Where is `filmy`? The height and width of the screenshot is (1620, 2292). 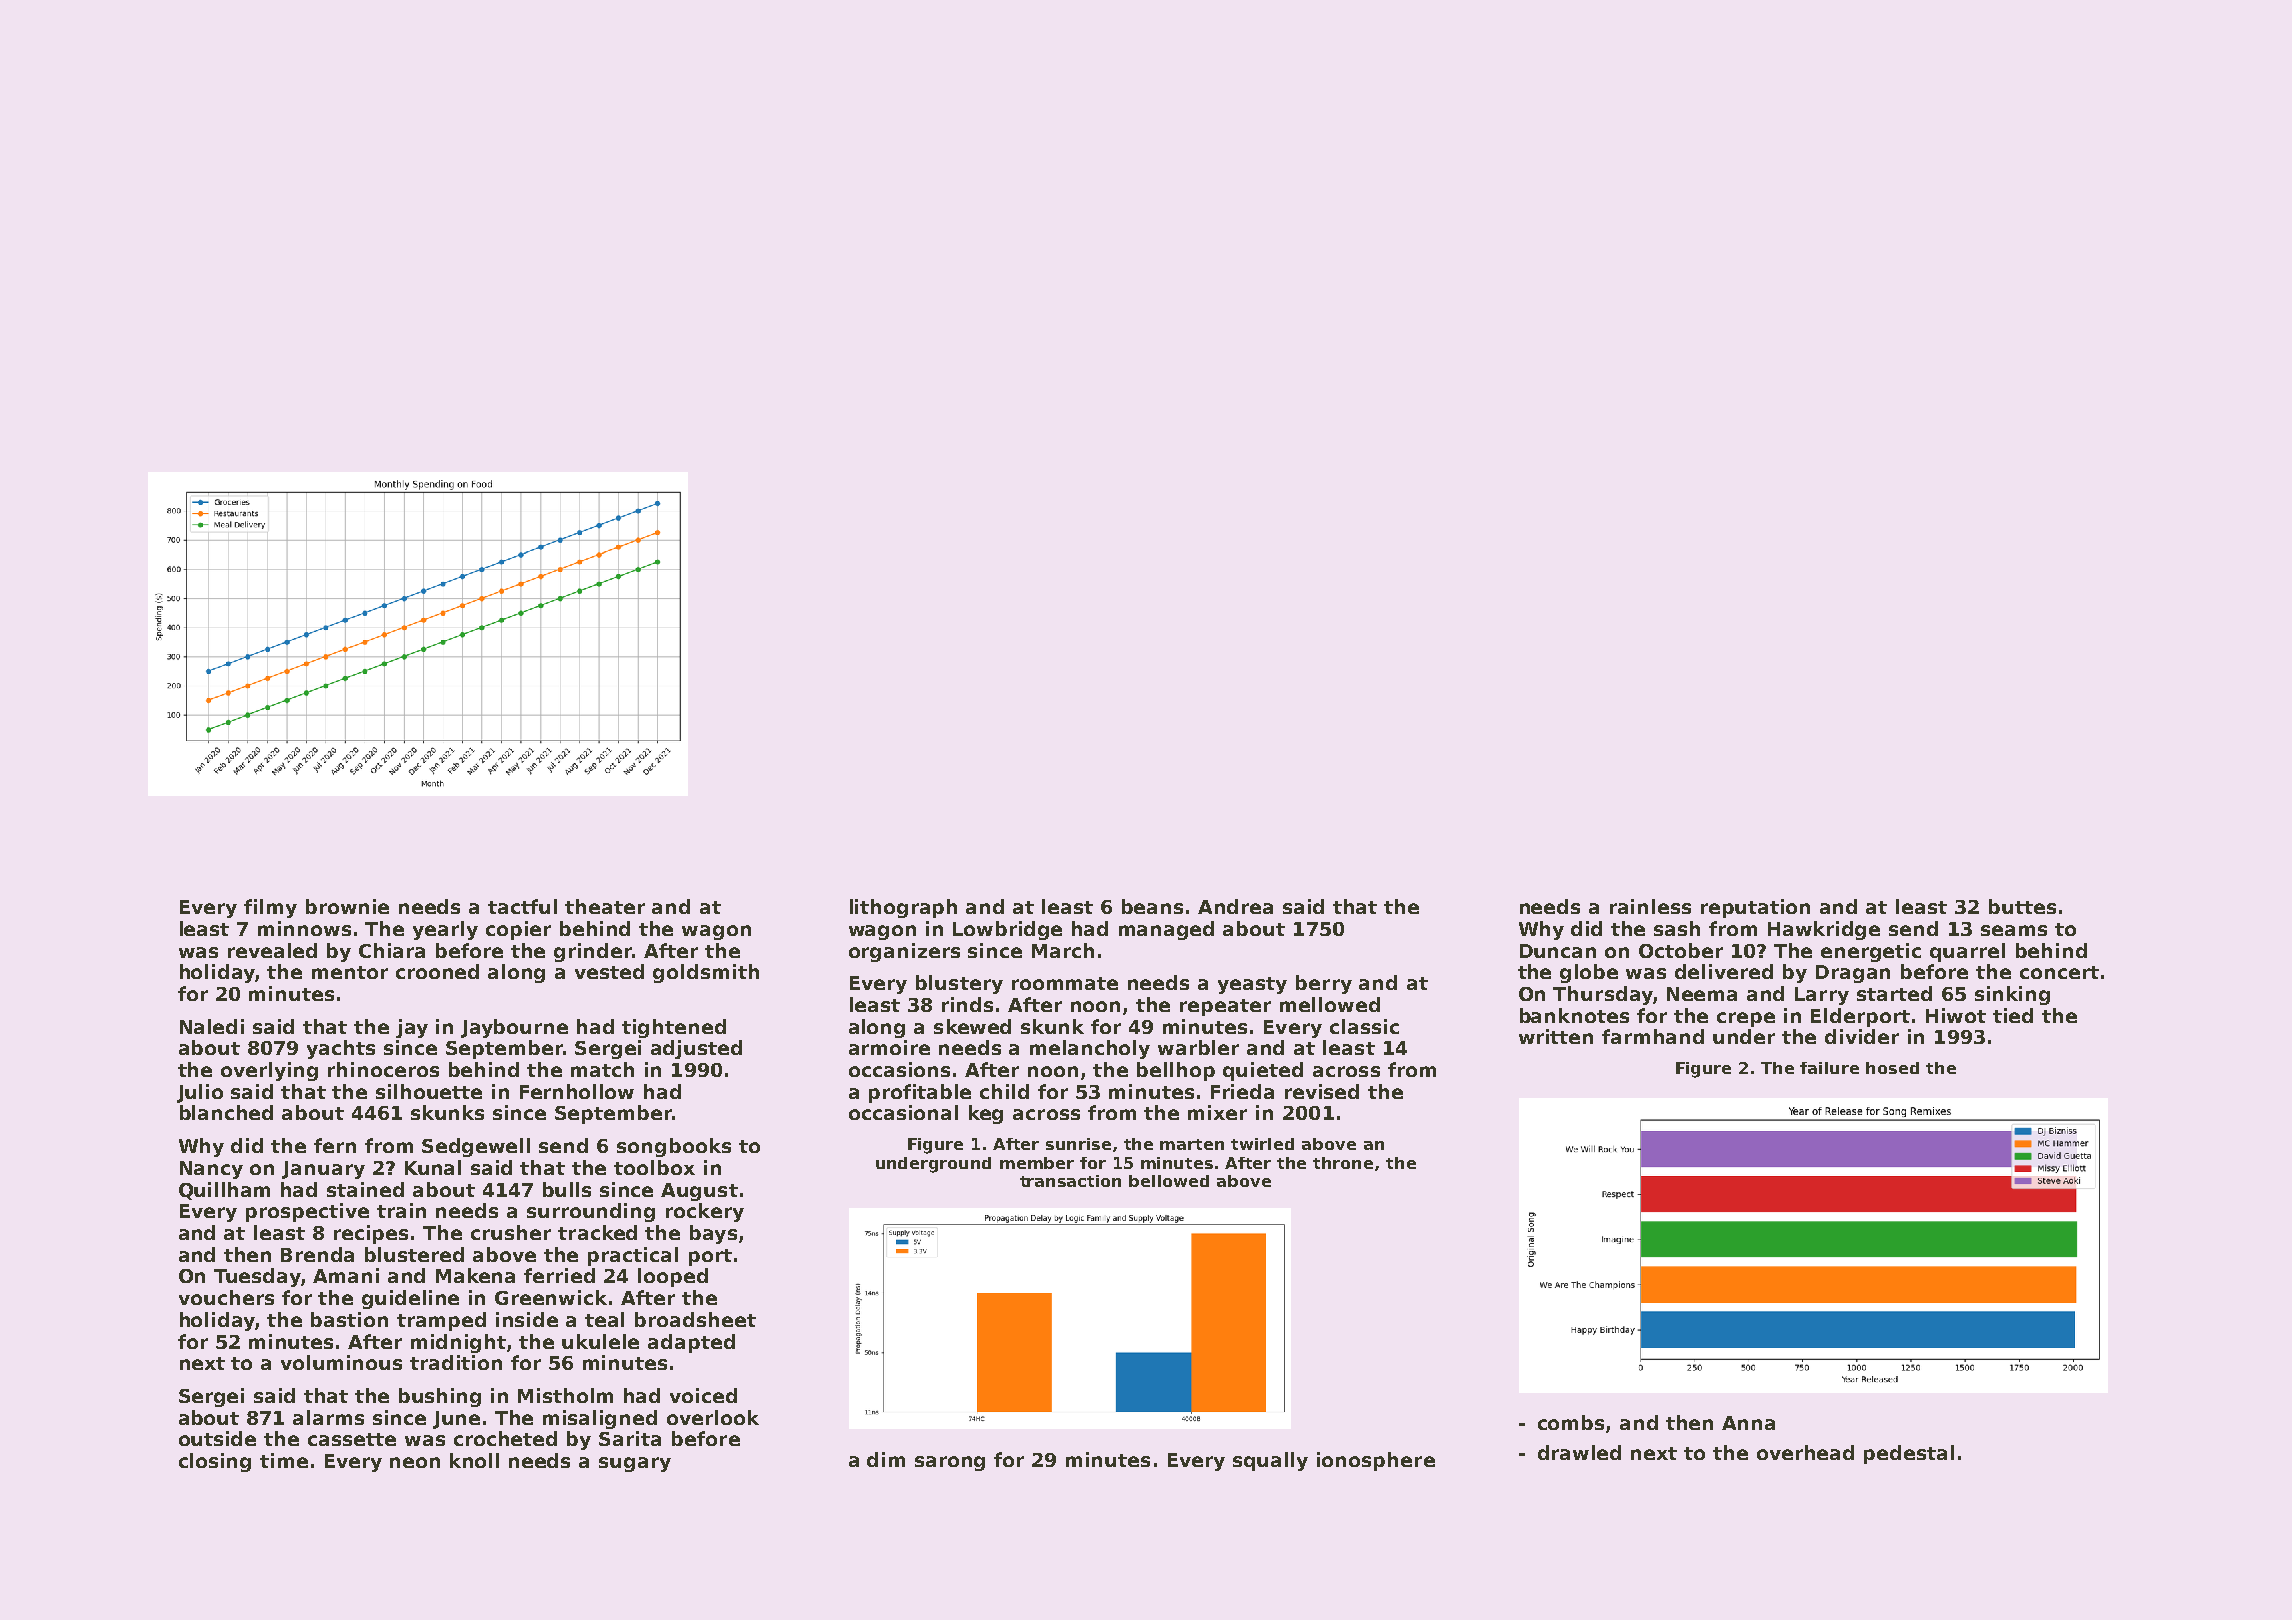 filmy is located at coordinates (270, 908).
